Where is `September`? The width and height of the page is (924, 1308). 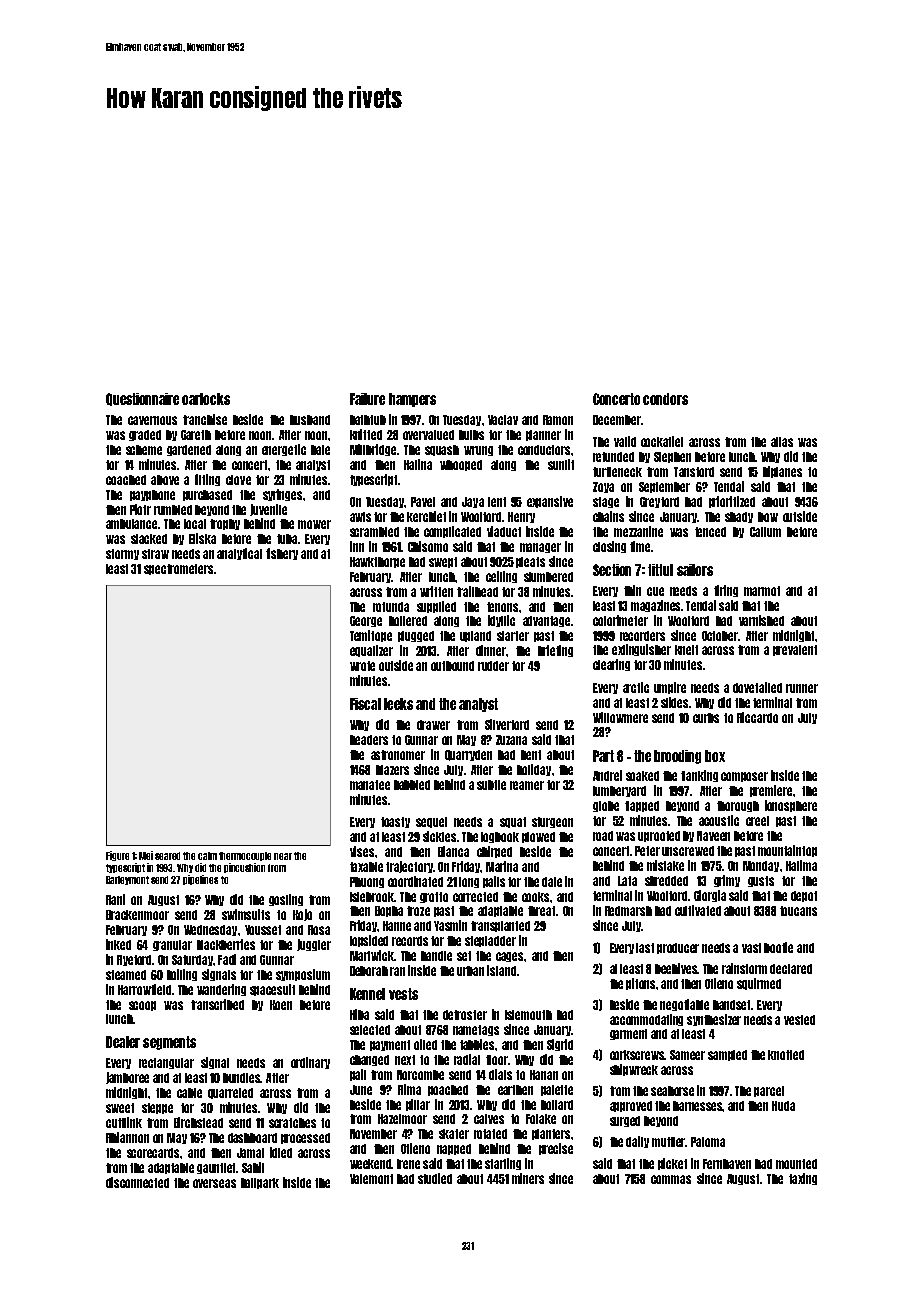
September is located at coordinates (664, 487).
